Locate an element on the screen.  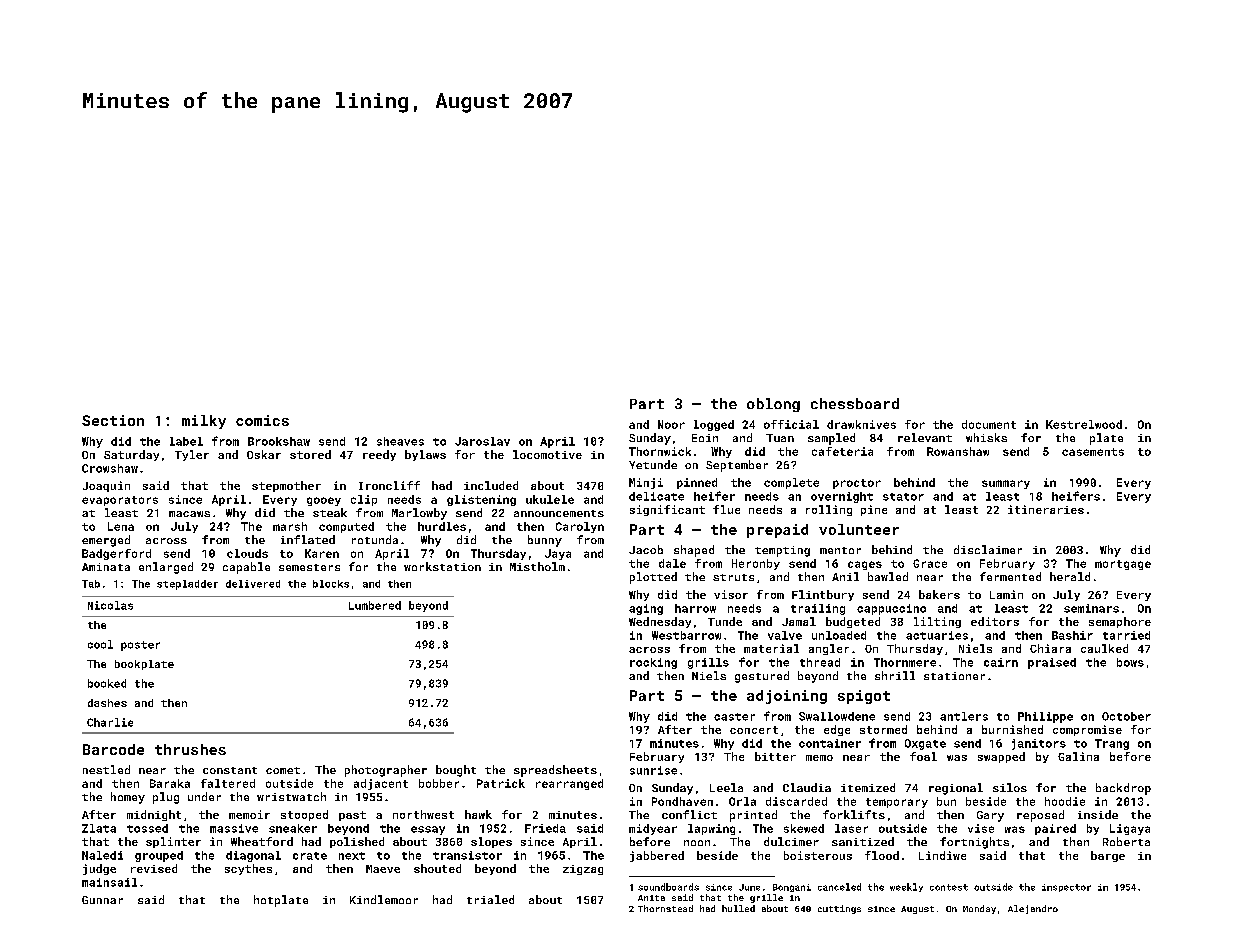
Nicolas is located at coordinates (110, 605).
